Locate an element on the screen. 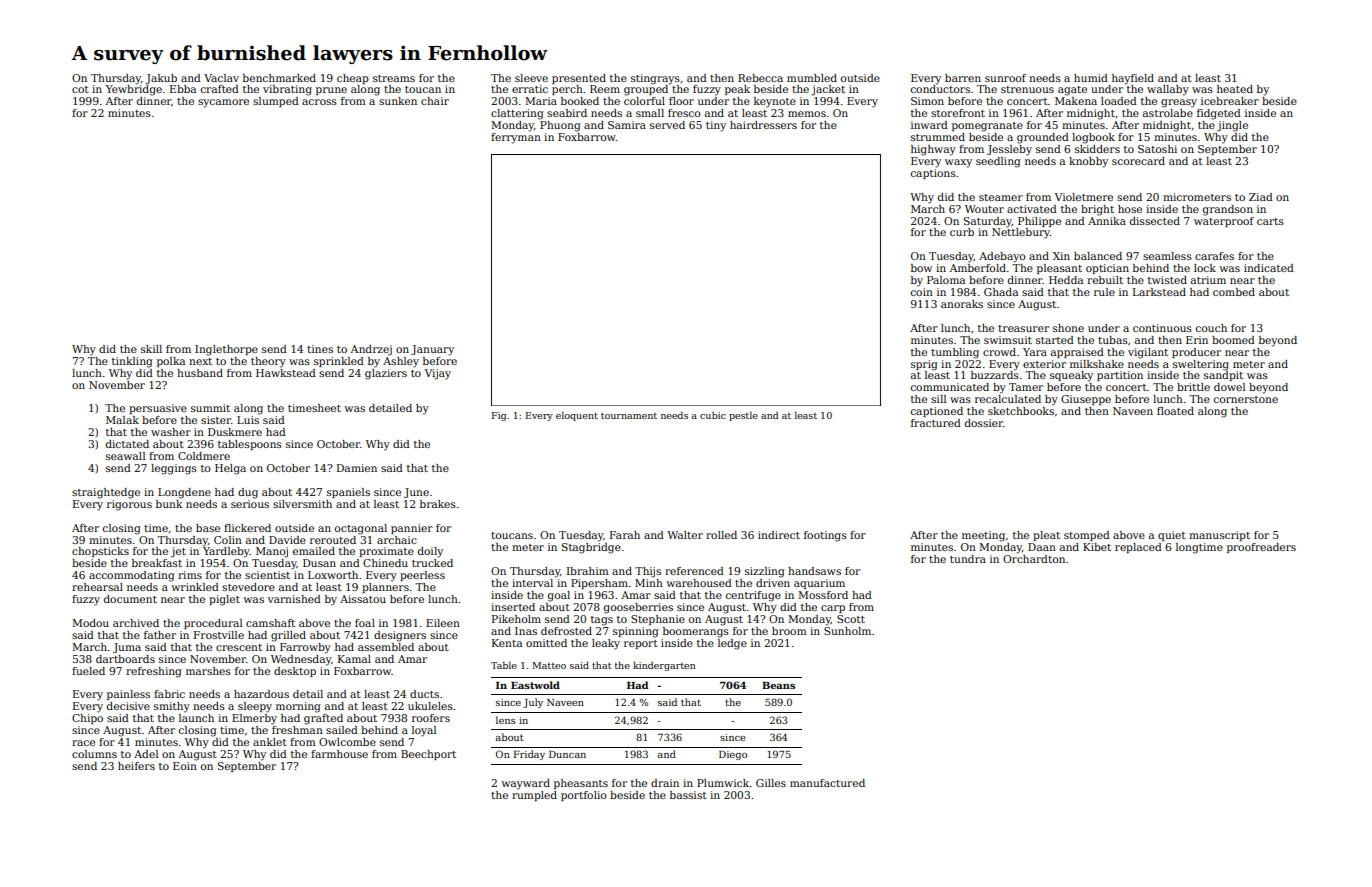 The image size is (1372, 887). recalculated is located at coordinates (1008, 399).
